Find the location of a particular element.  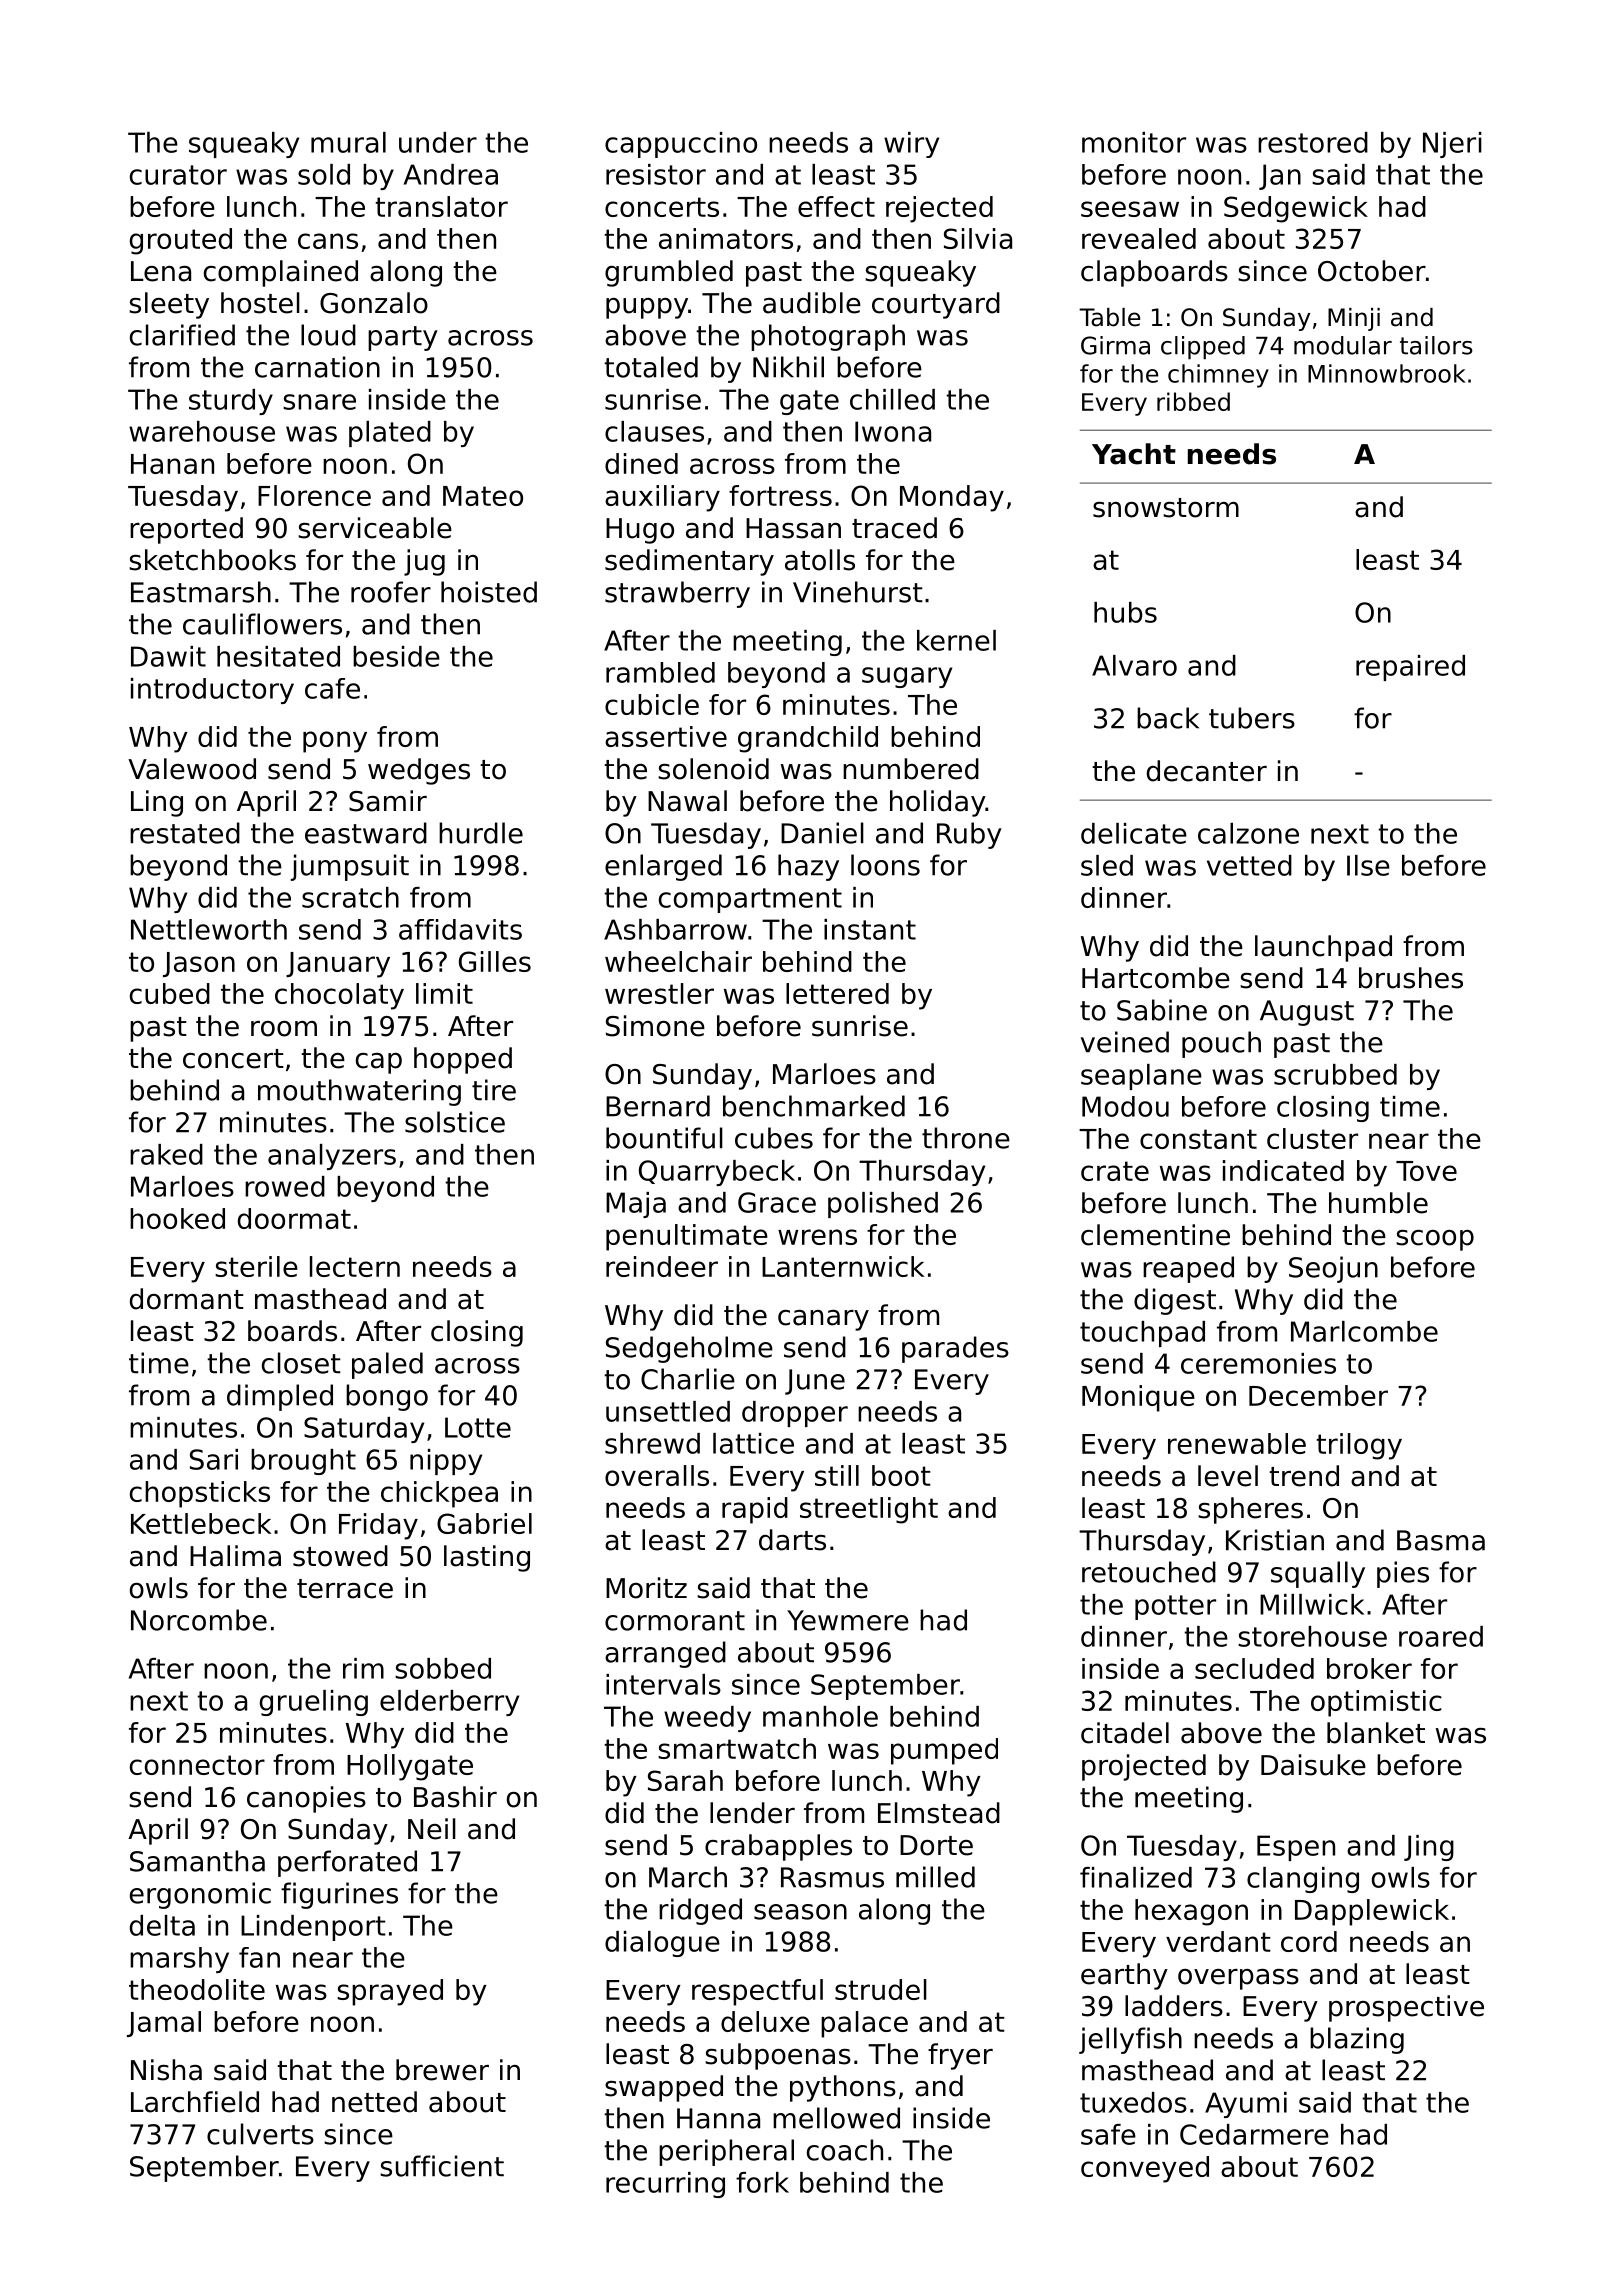

December is located at coordinates (1318, 1395).
